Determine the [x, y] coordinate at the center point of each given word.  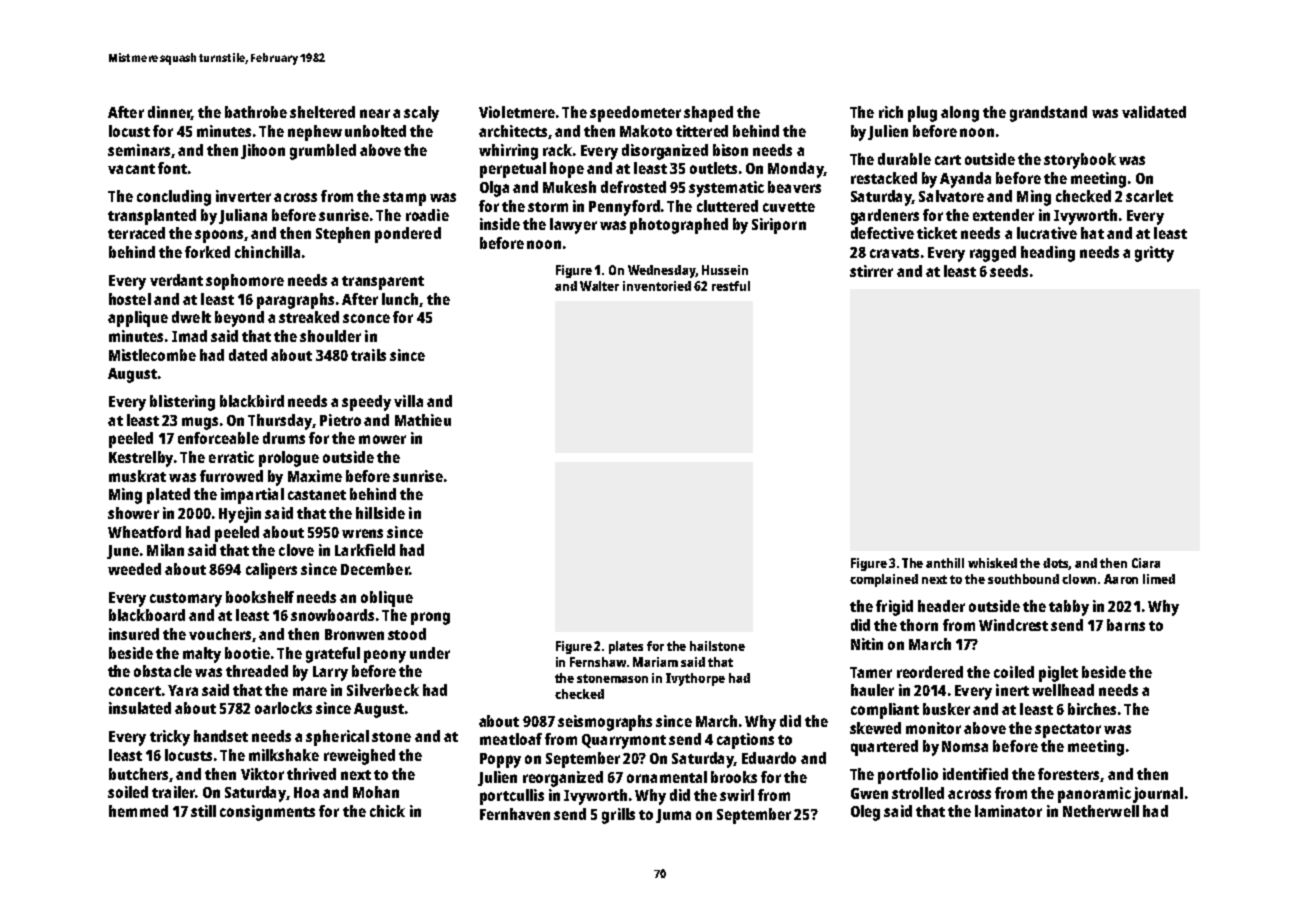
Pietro [340, 420]
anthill [945, 563]
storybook [1080, 161]
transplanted [152, 217]
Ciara [1146, 563]
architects [513, 131]
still [203, 811]
